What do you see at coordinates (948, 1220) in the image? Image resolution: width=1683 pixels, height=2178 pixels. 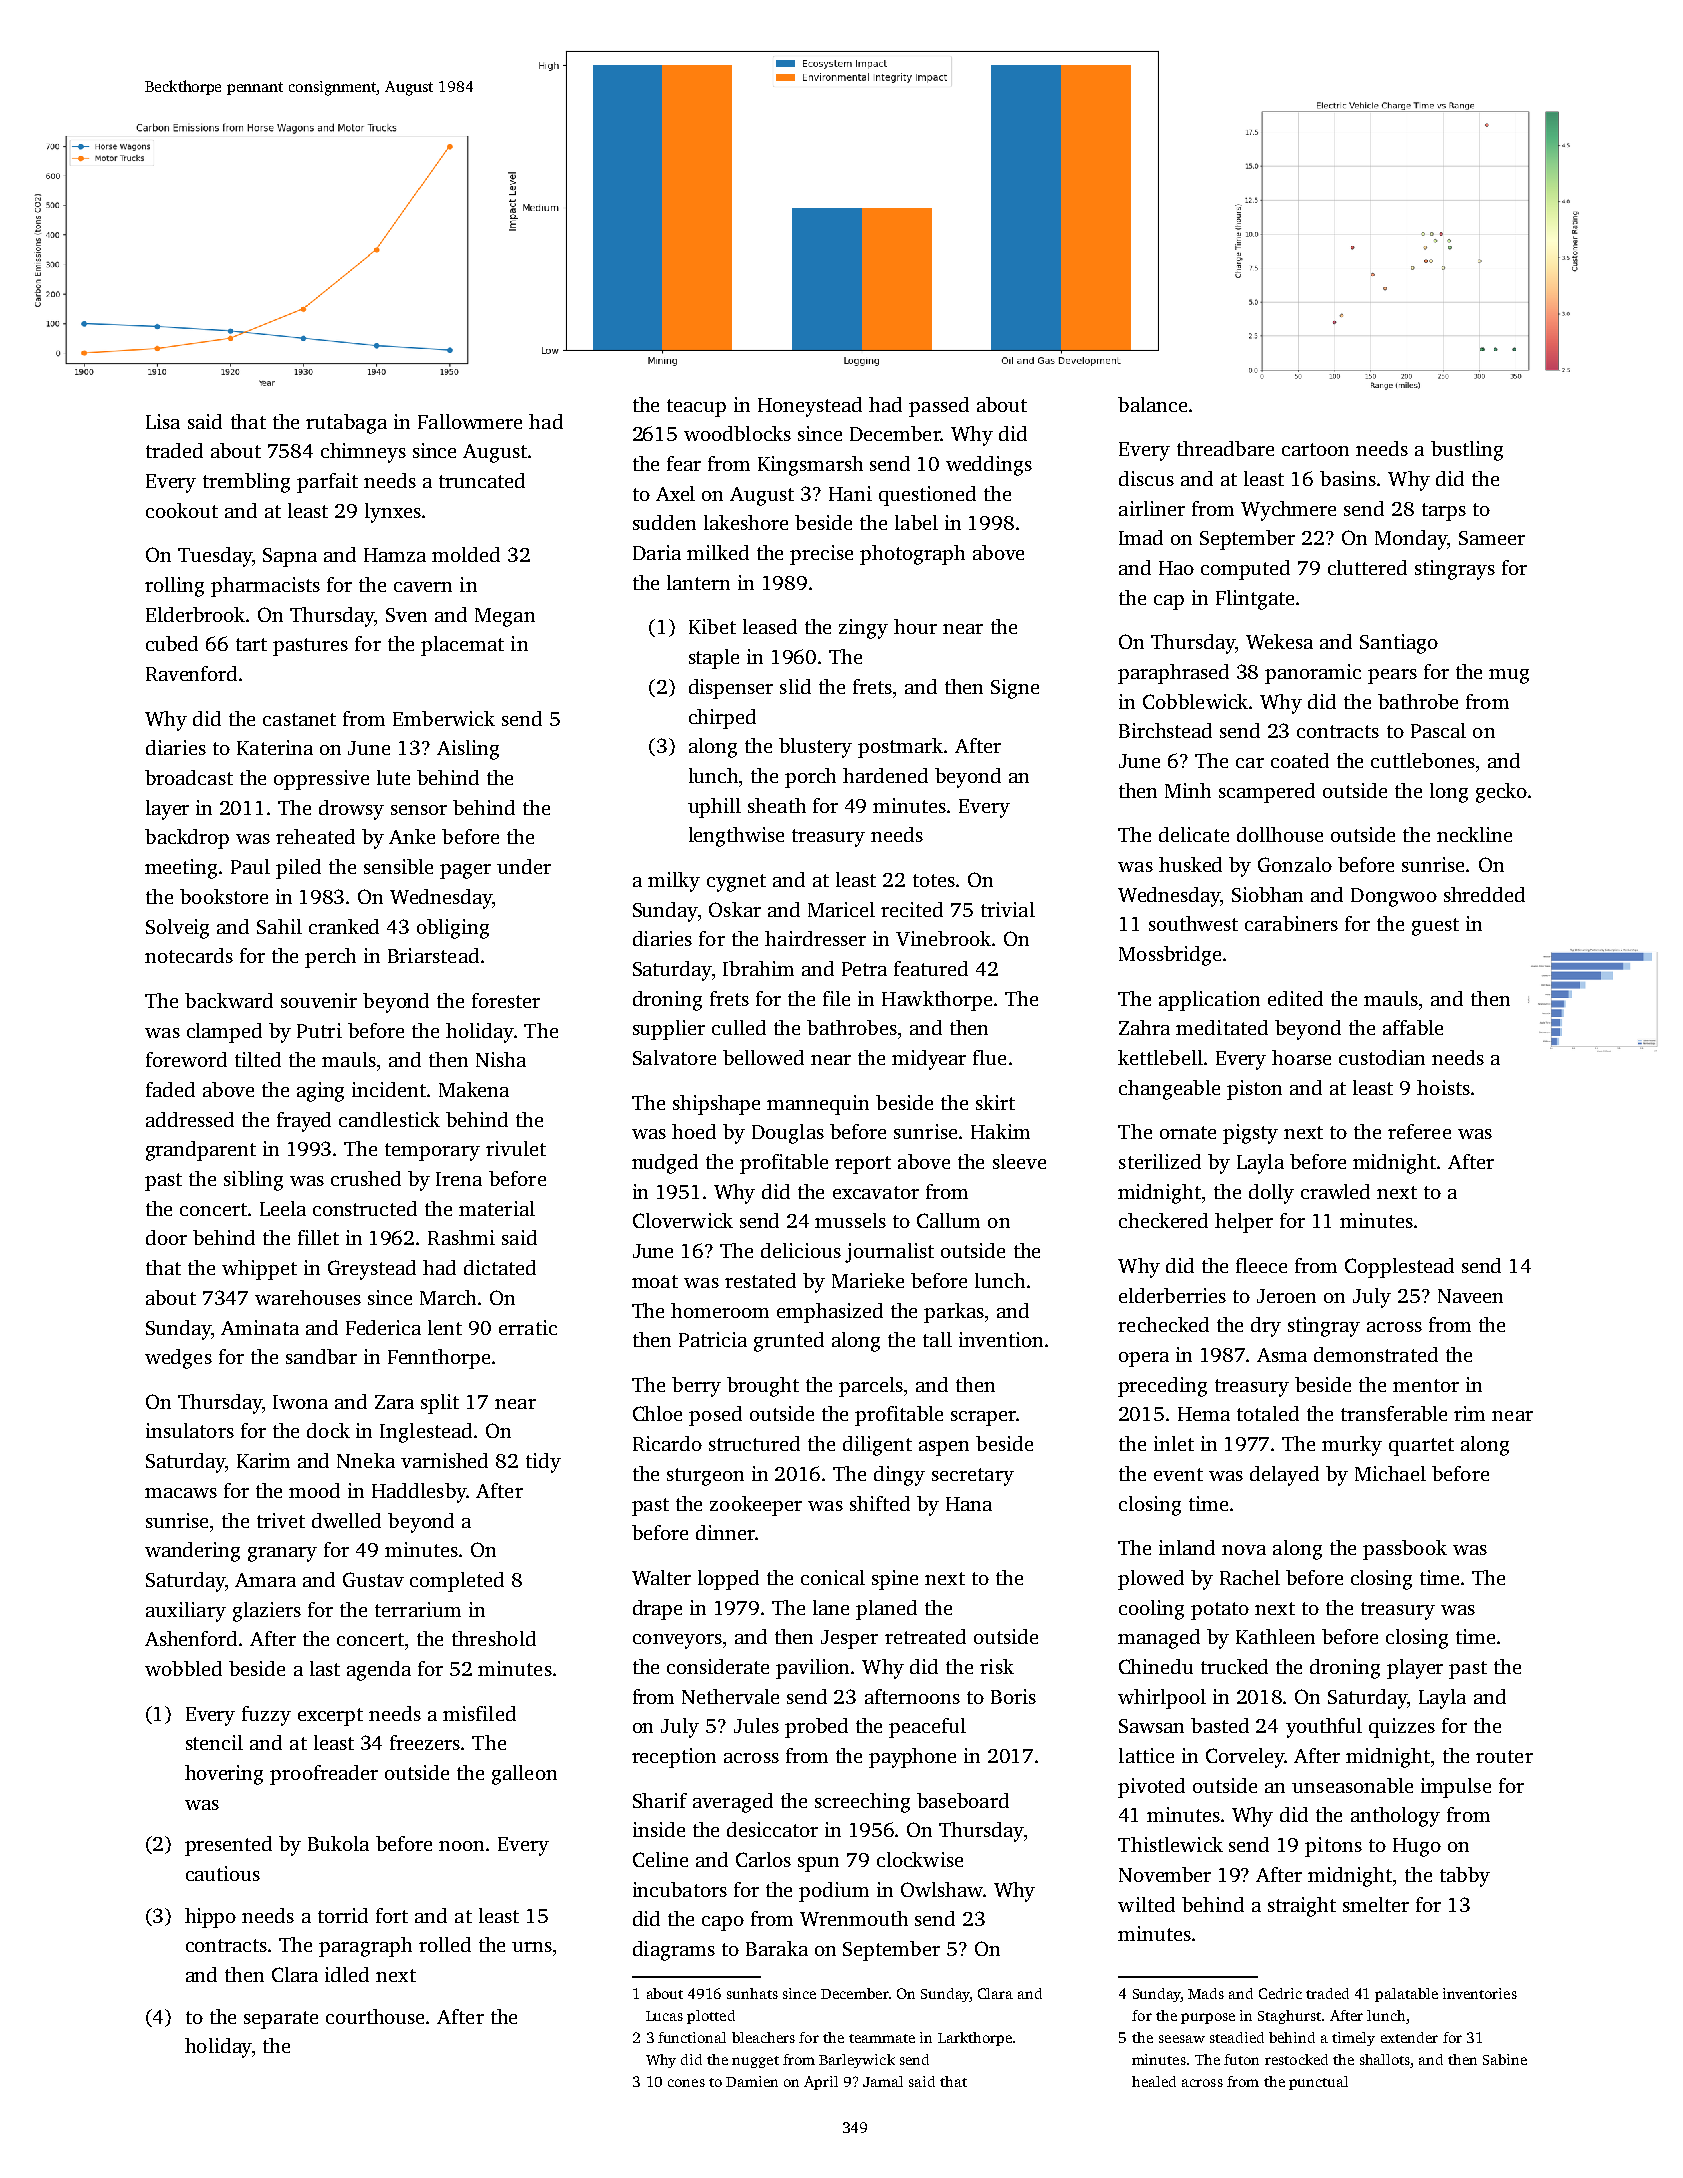 I see `Callum` at bounding box center [948, 1220].
